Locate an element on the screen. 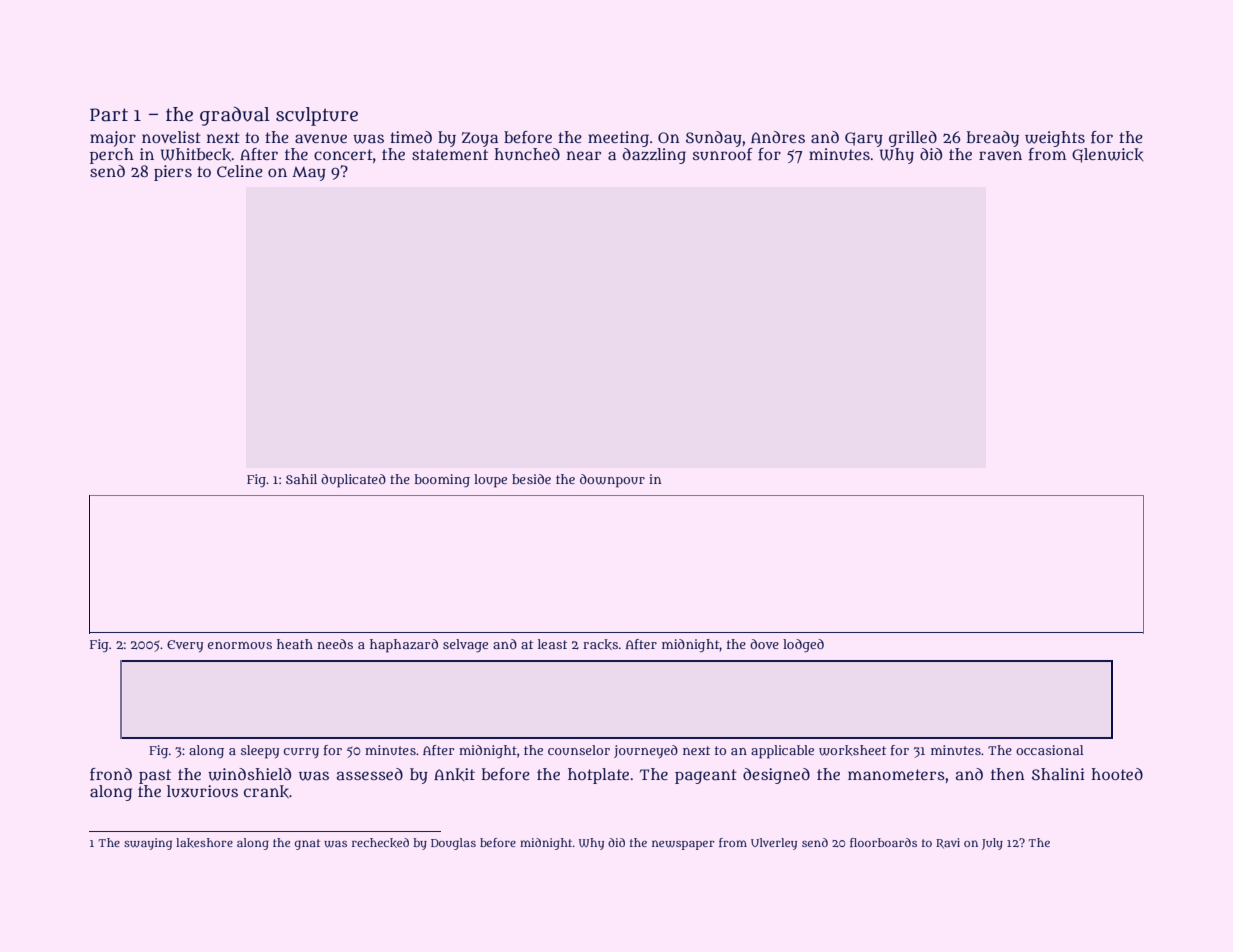  Sunday is located at coordinates (714, 139).
